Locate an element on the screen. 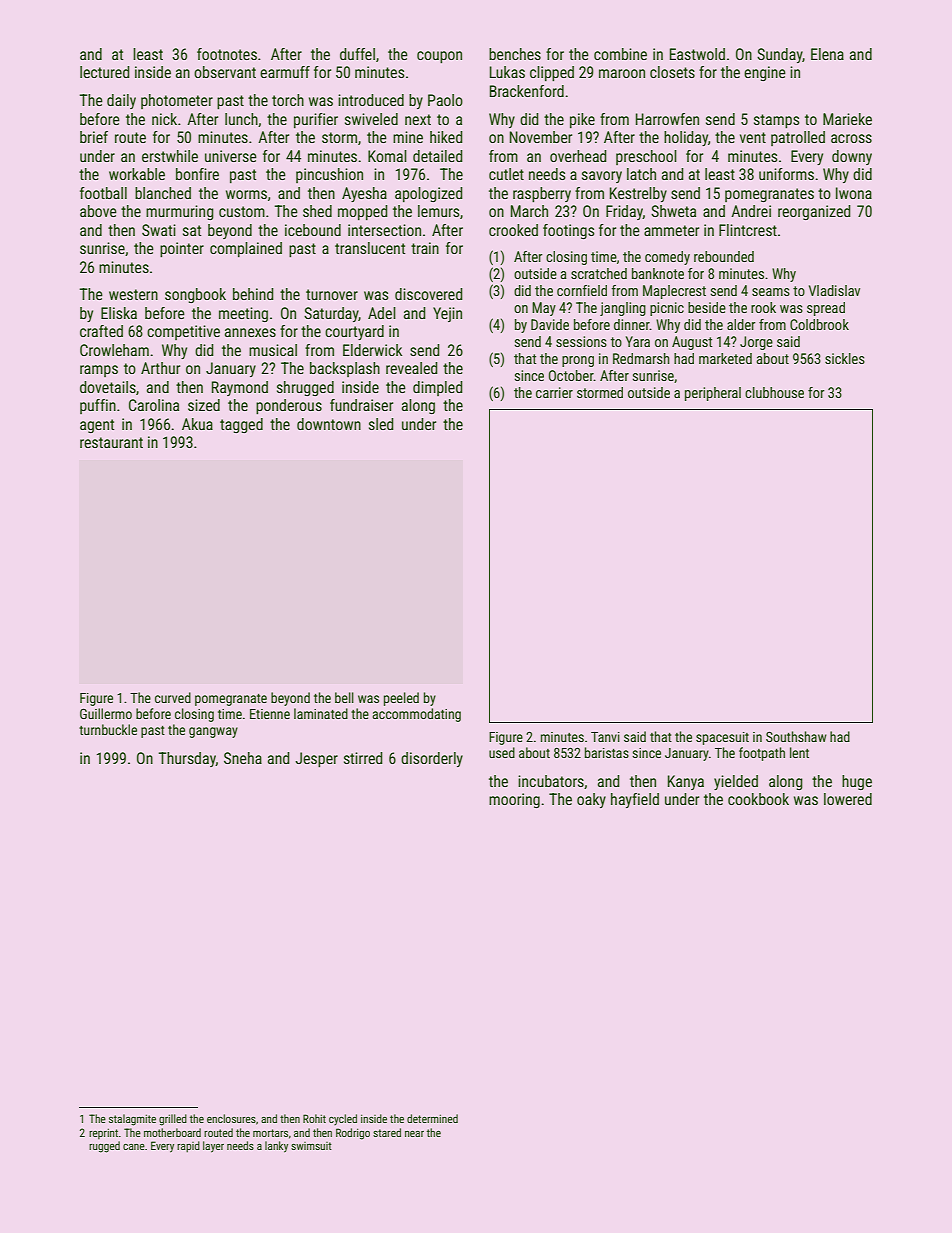 This screenshot has width=952, height=1233. layer is located at coordinates (213, 1147).
